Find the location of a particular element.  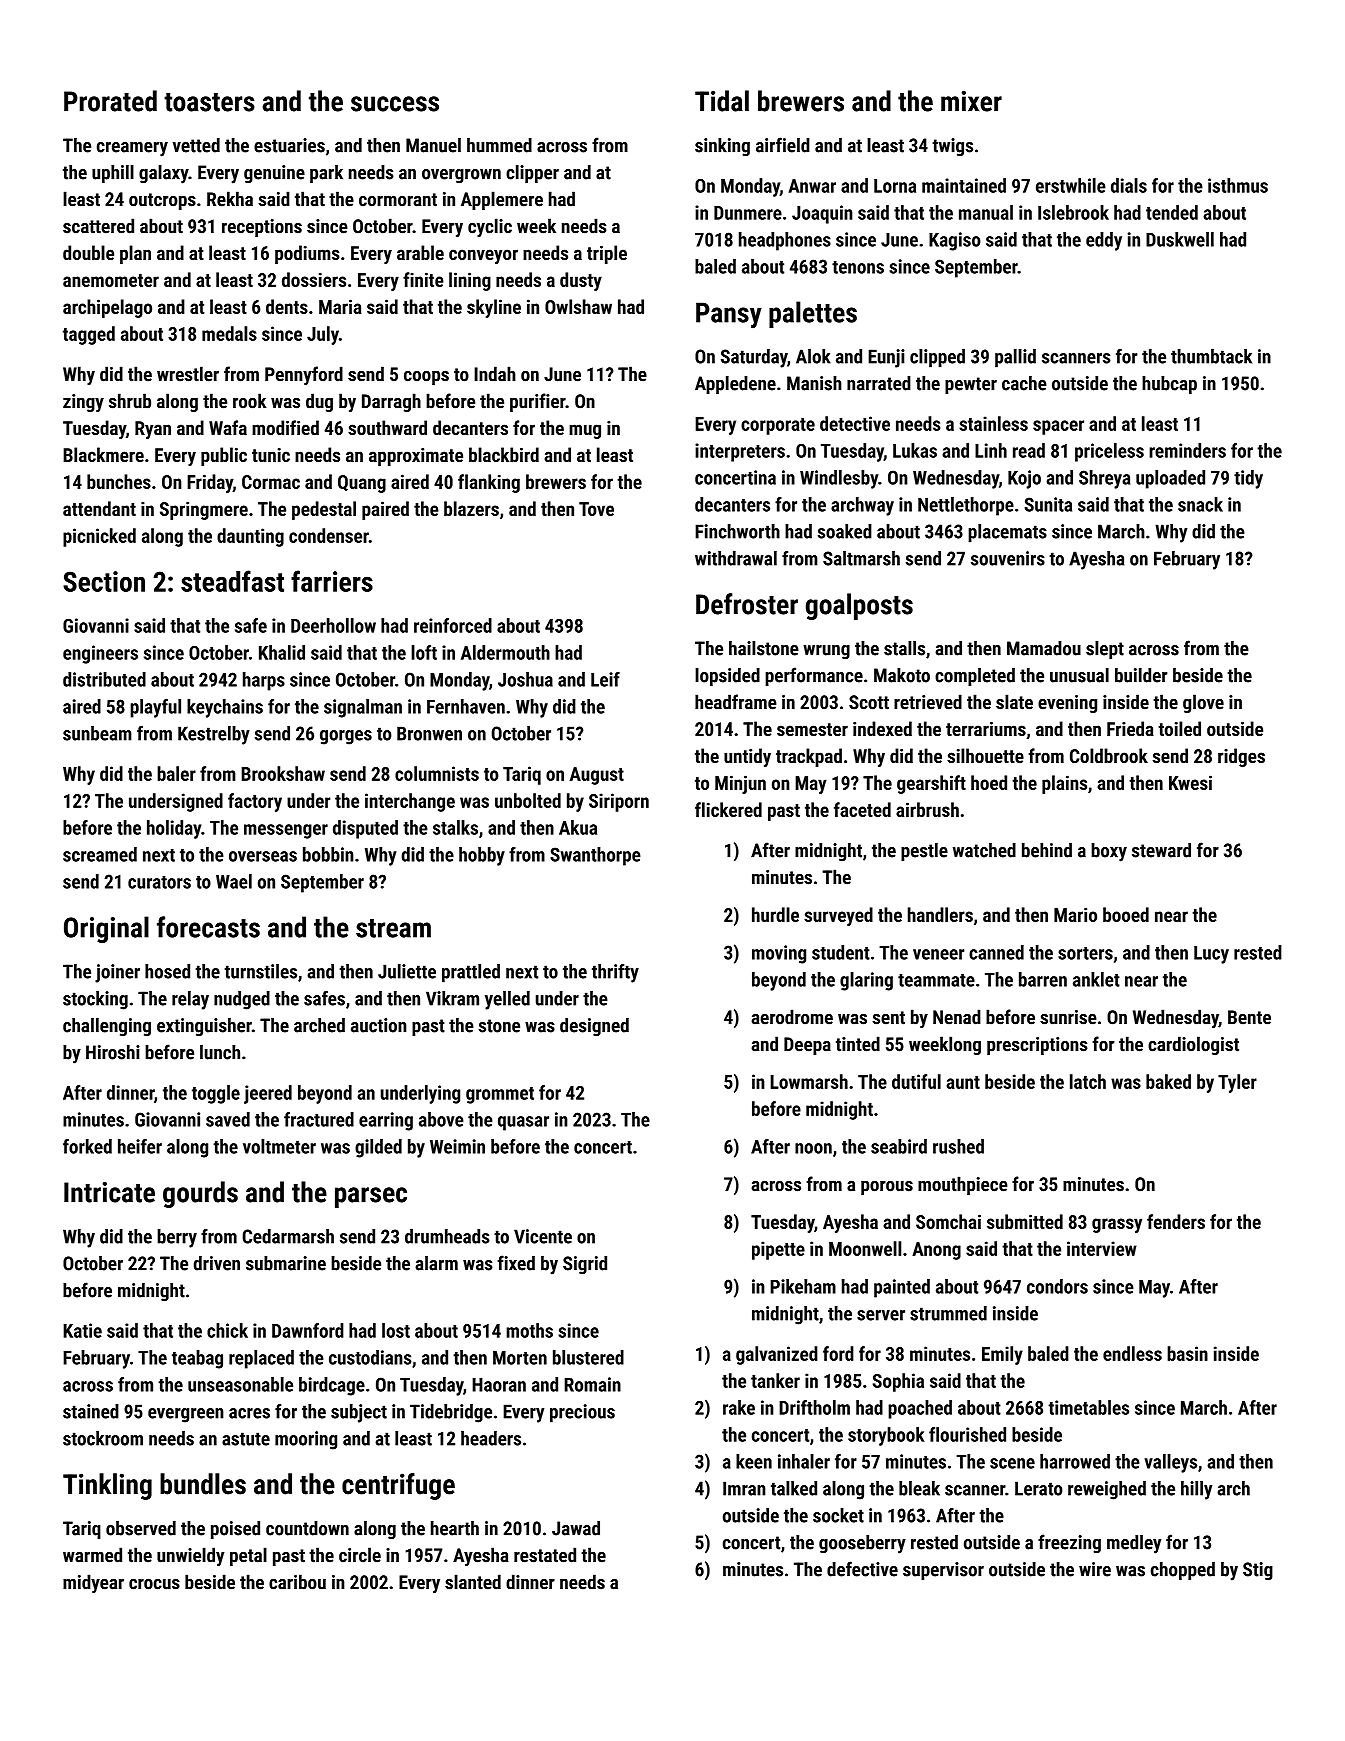

crocus is located at coordinates (154, 1584).
